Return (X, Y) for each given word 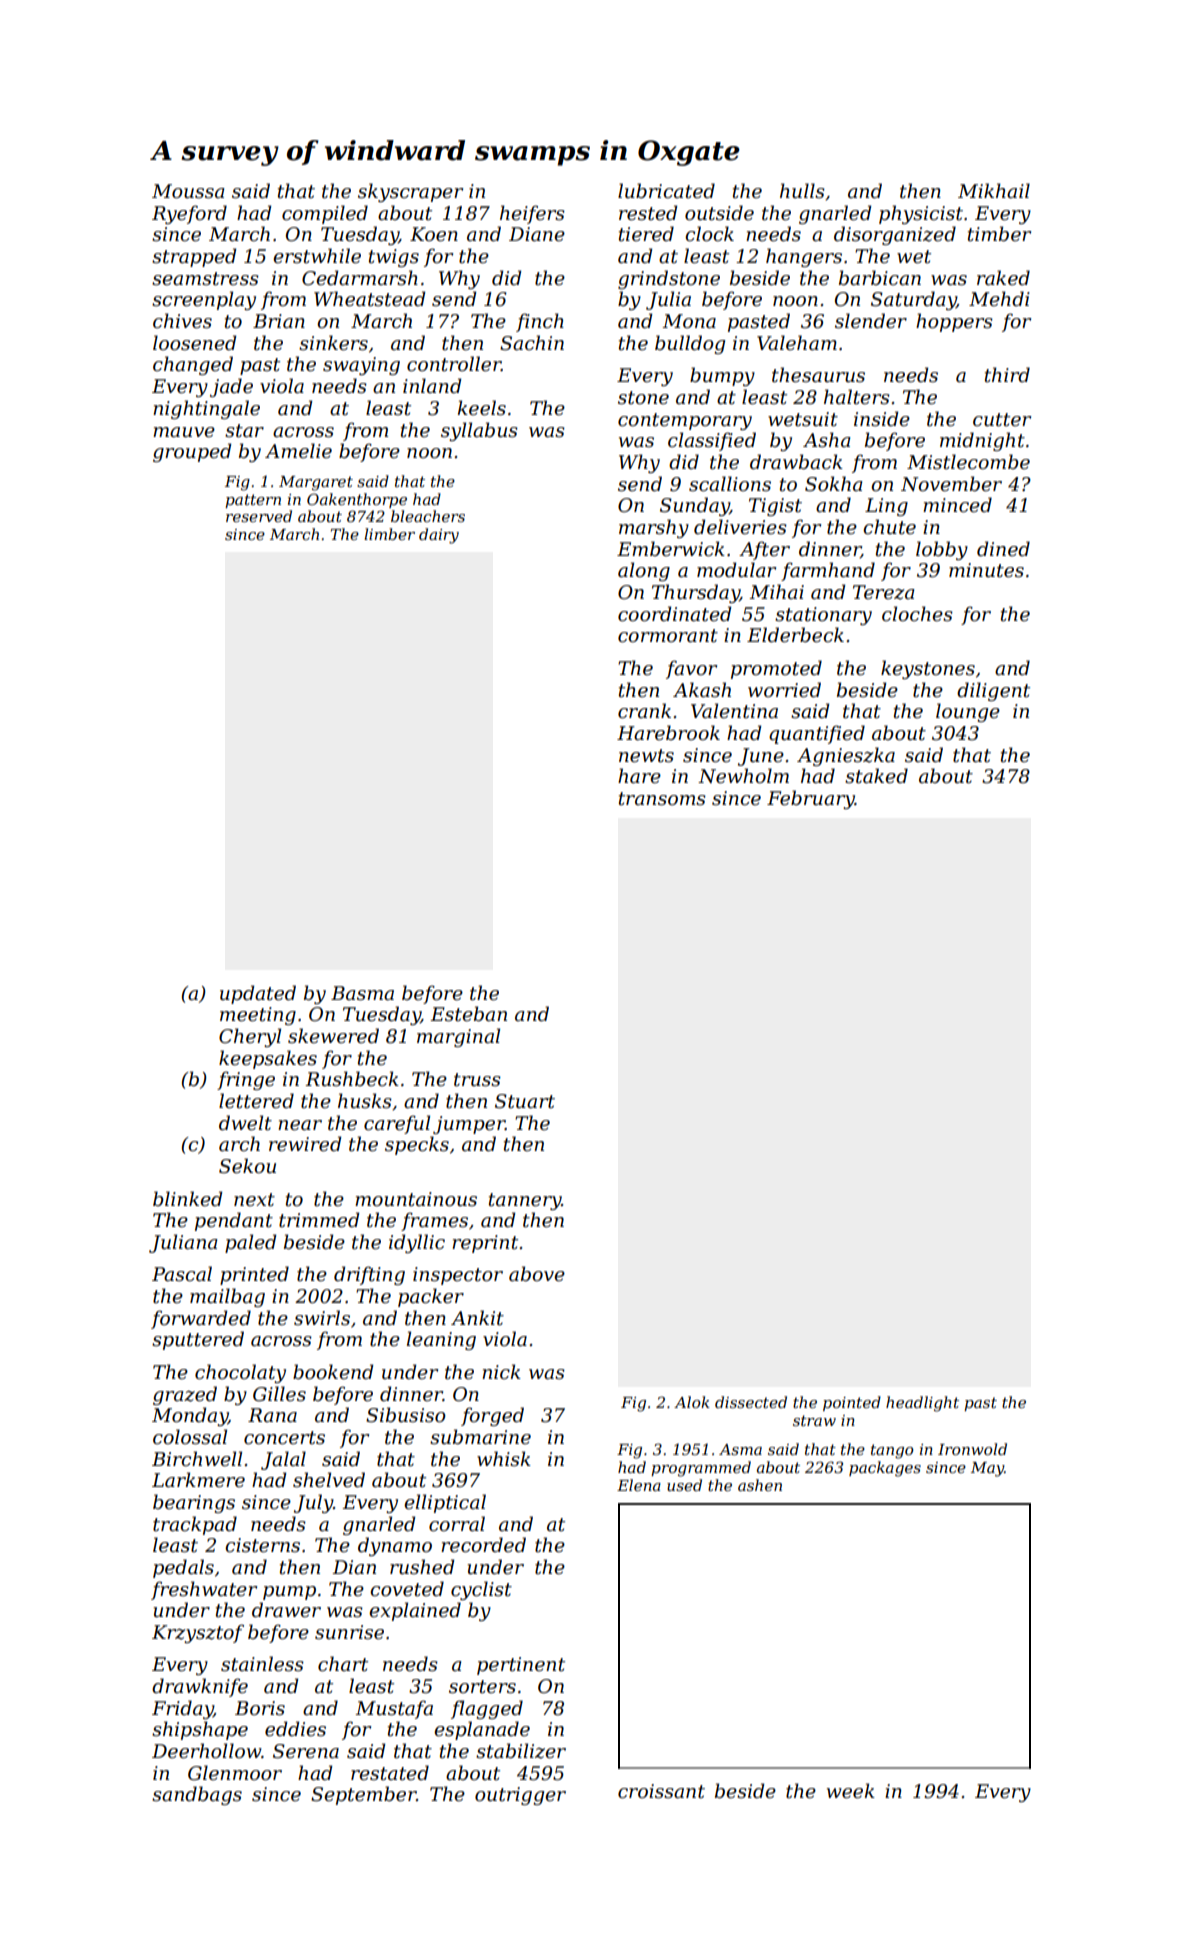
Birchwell (197, 1459)
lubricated (666, 191)
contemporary (685, 421)
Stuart (525, 1101)
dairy (439, 536)
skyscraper (410, 192)
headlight (922, 1404)
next (254, 1200)
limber (389, 534)
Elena (639, 1485)
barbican (880, 278)
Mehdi (999, 299)
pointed (852, 1403)
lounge (968, 712)
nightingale (206, 409)
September (363, 1795)
